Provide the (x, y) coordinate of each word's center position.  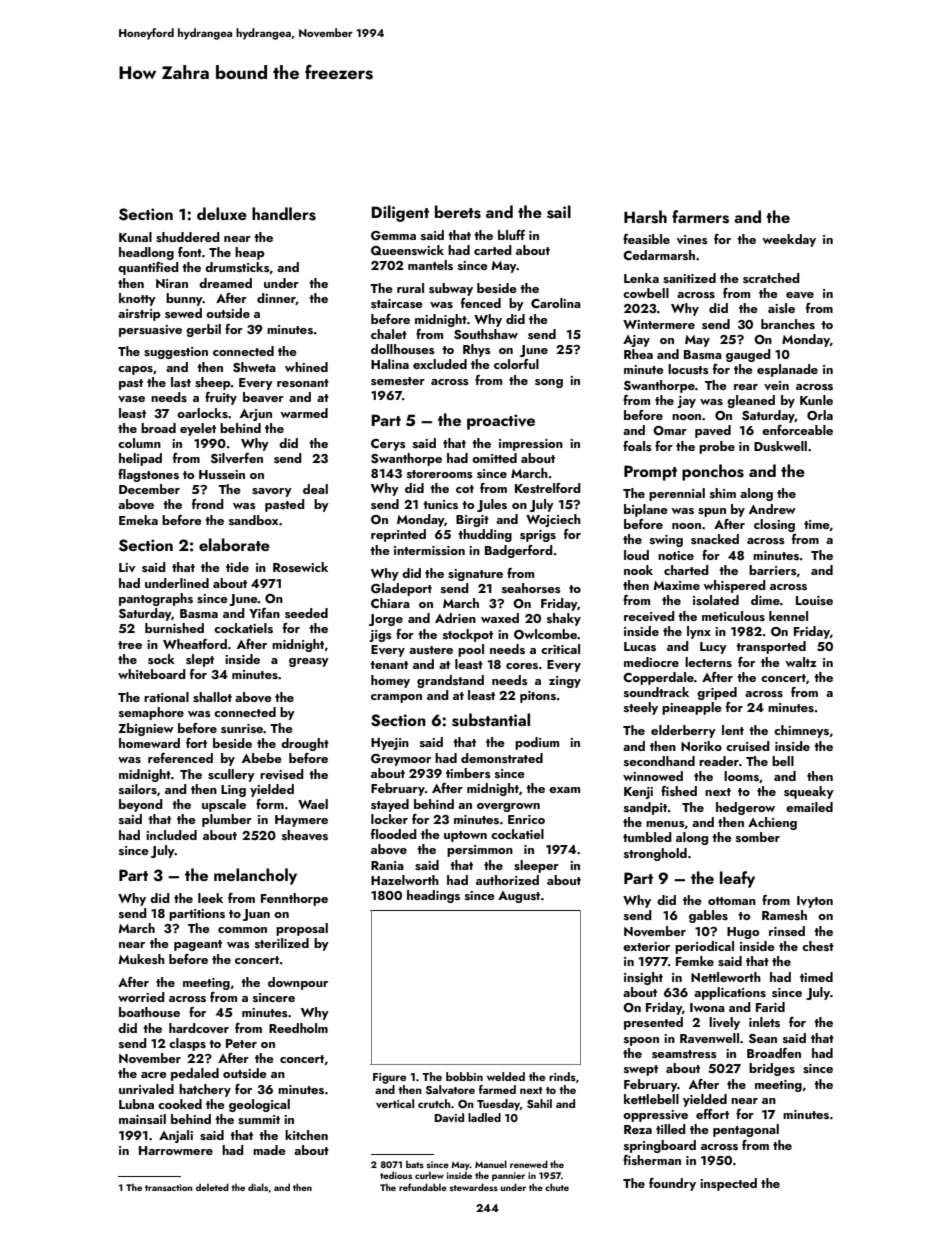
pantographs (156, 599)
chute (557, 1187)
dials (258, 1187)
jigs (380, 636)
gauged (748, 355)
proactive (501, 422)
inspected (728, 1184)
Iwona (707, 1007)
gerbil (203, 330)
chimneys (801, 731)
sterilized (282, 943)
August (519, 897)
